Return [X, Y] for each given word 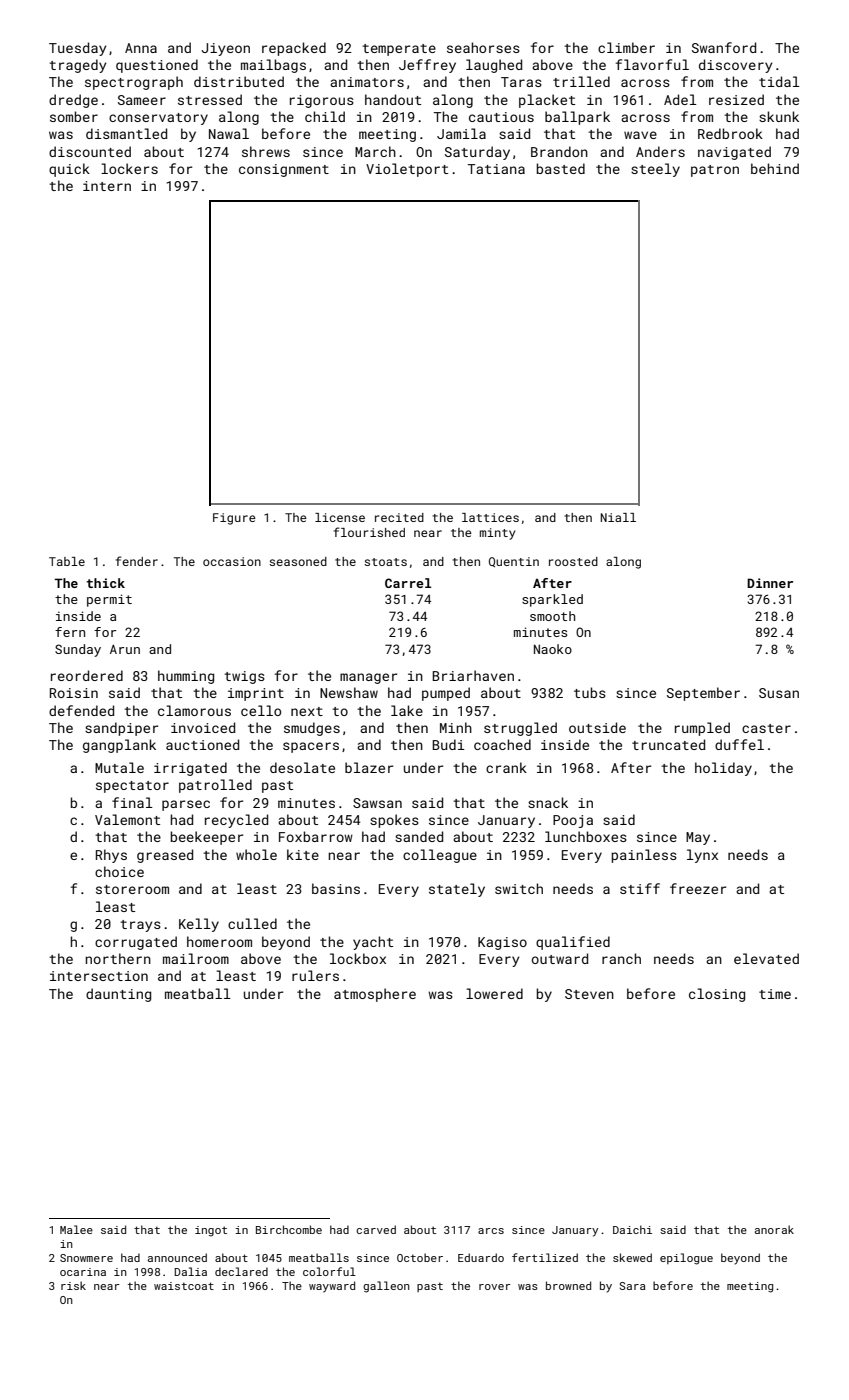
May [698, 838]
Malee [76, 1229]
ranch [621, 958]
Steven [589, 994]
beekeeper [207, 838]
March [375, 151]
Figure [234, 519]
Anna [141, 48]
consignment [284, 170]
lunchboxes [586, 836]
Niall [618, 517]
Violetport [407, 170]
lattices [490, 517]
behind [775, 168]
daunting [118, 995]
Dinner [770, 583]
